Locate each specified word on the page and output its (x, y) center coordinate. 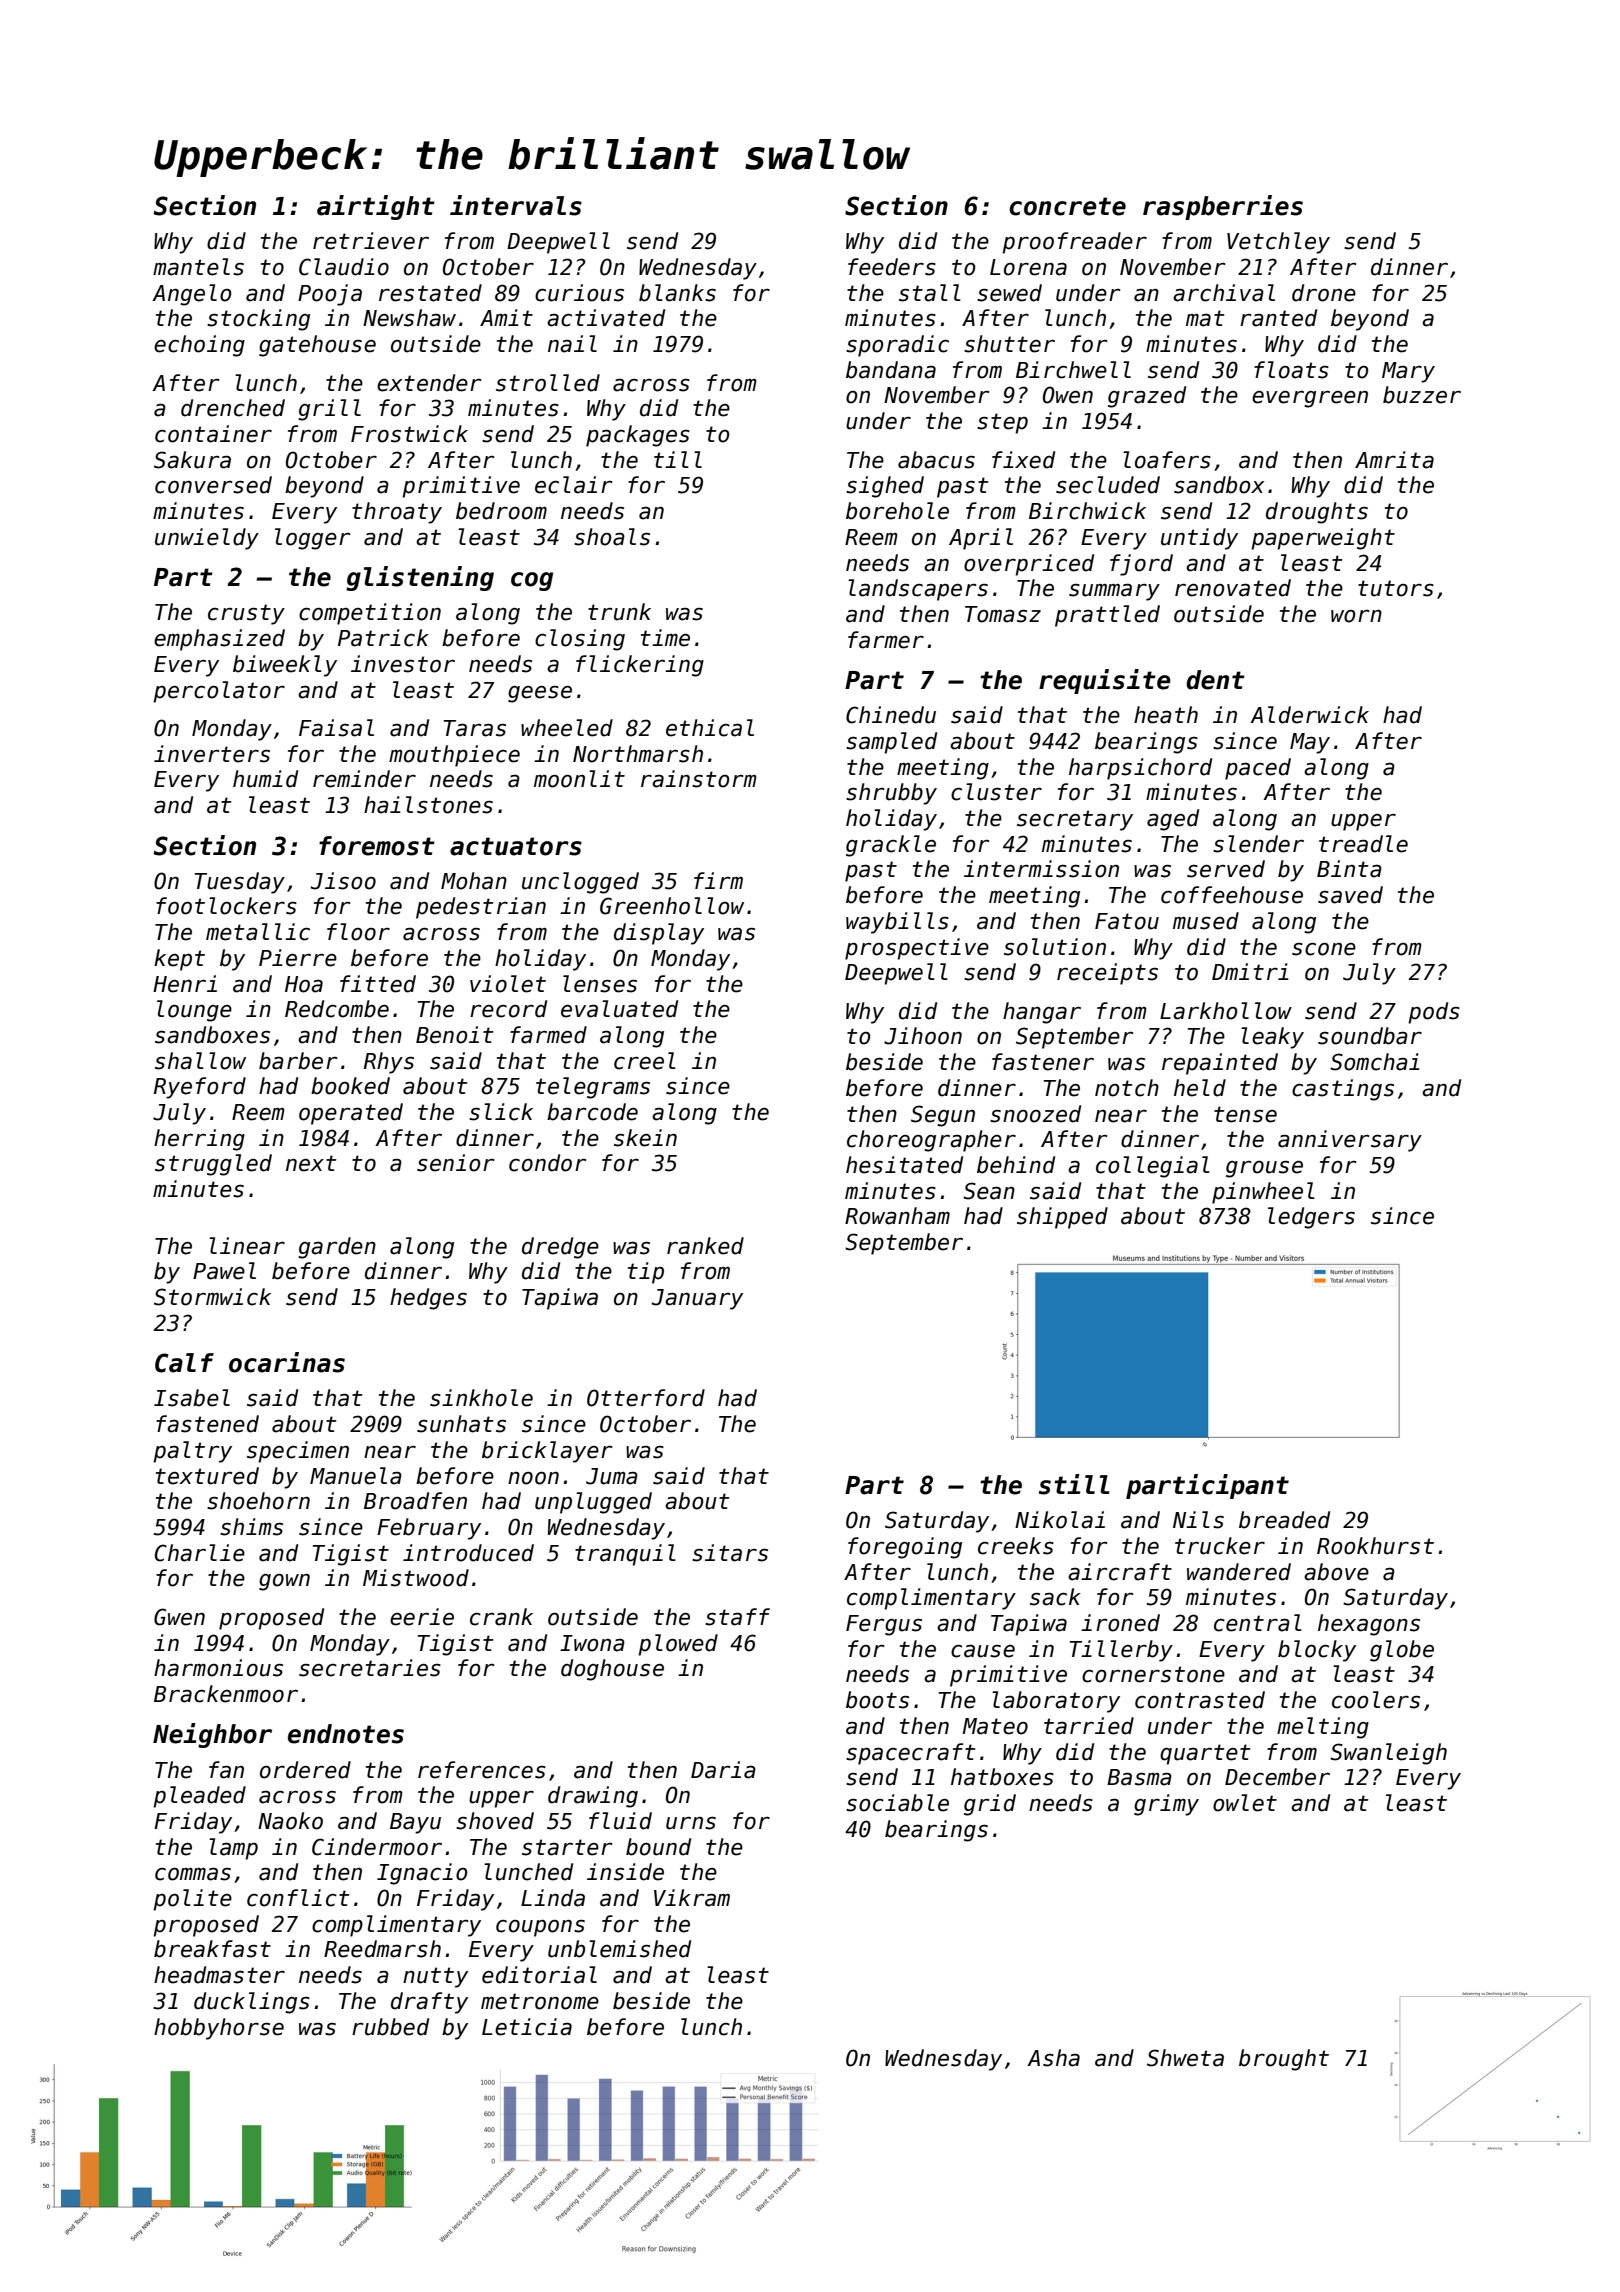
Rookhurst (1375, 1546)
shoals (612, 537)
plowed (678, 1645)
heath (1166, 715)
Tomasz (1003, 614)
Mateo (995, 1726)
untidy (1199, 539)
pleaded (199, 1797)
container (213, 434)
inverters (212, 754)
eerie (422, 1617)
